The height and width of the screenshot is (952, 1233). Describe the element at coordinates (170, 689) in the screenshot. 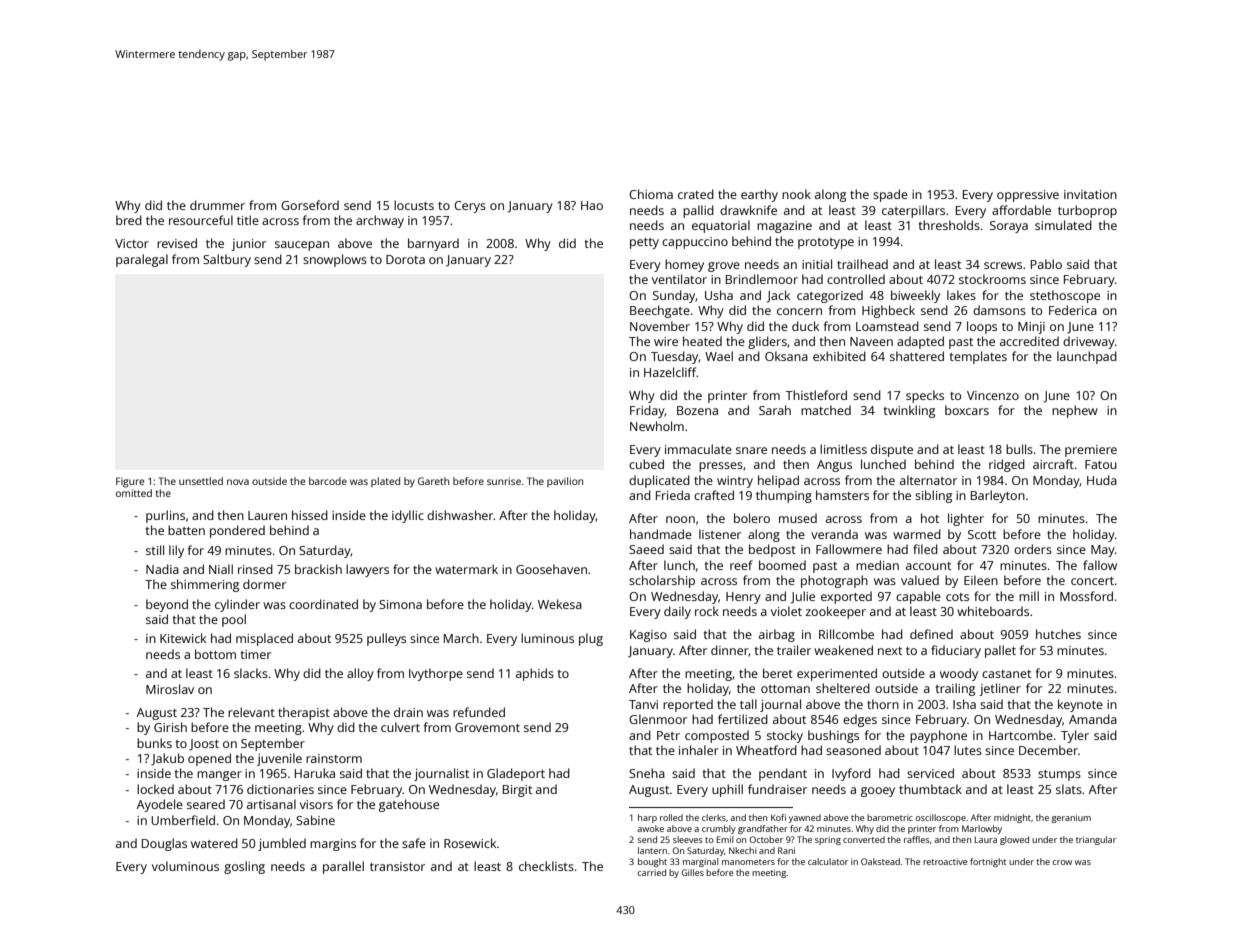

I see `Miroslav` at that location.
